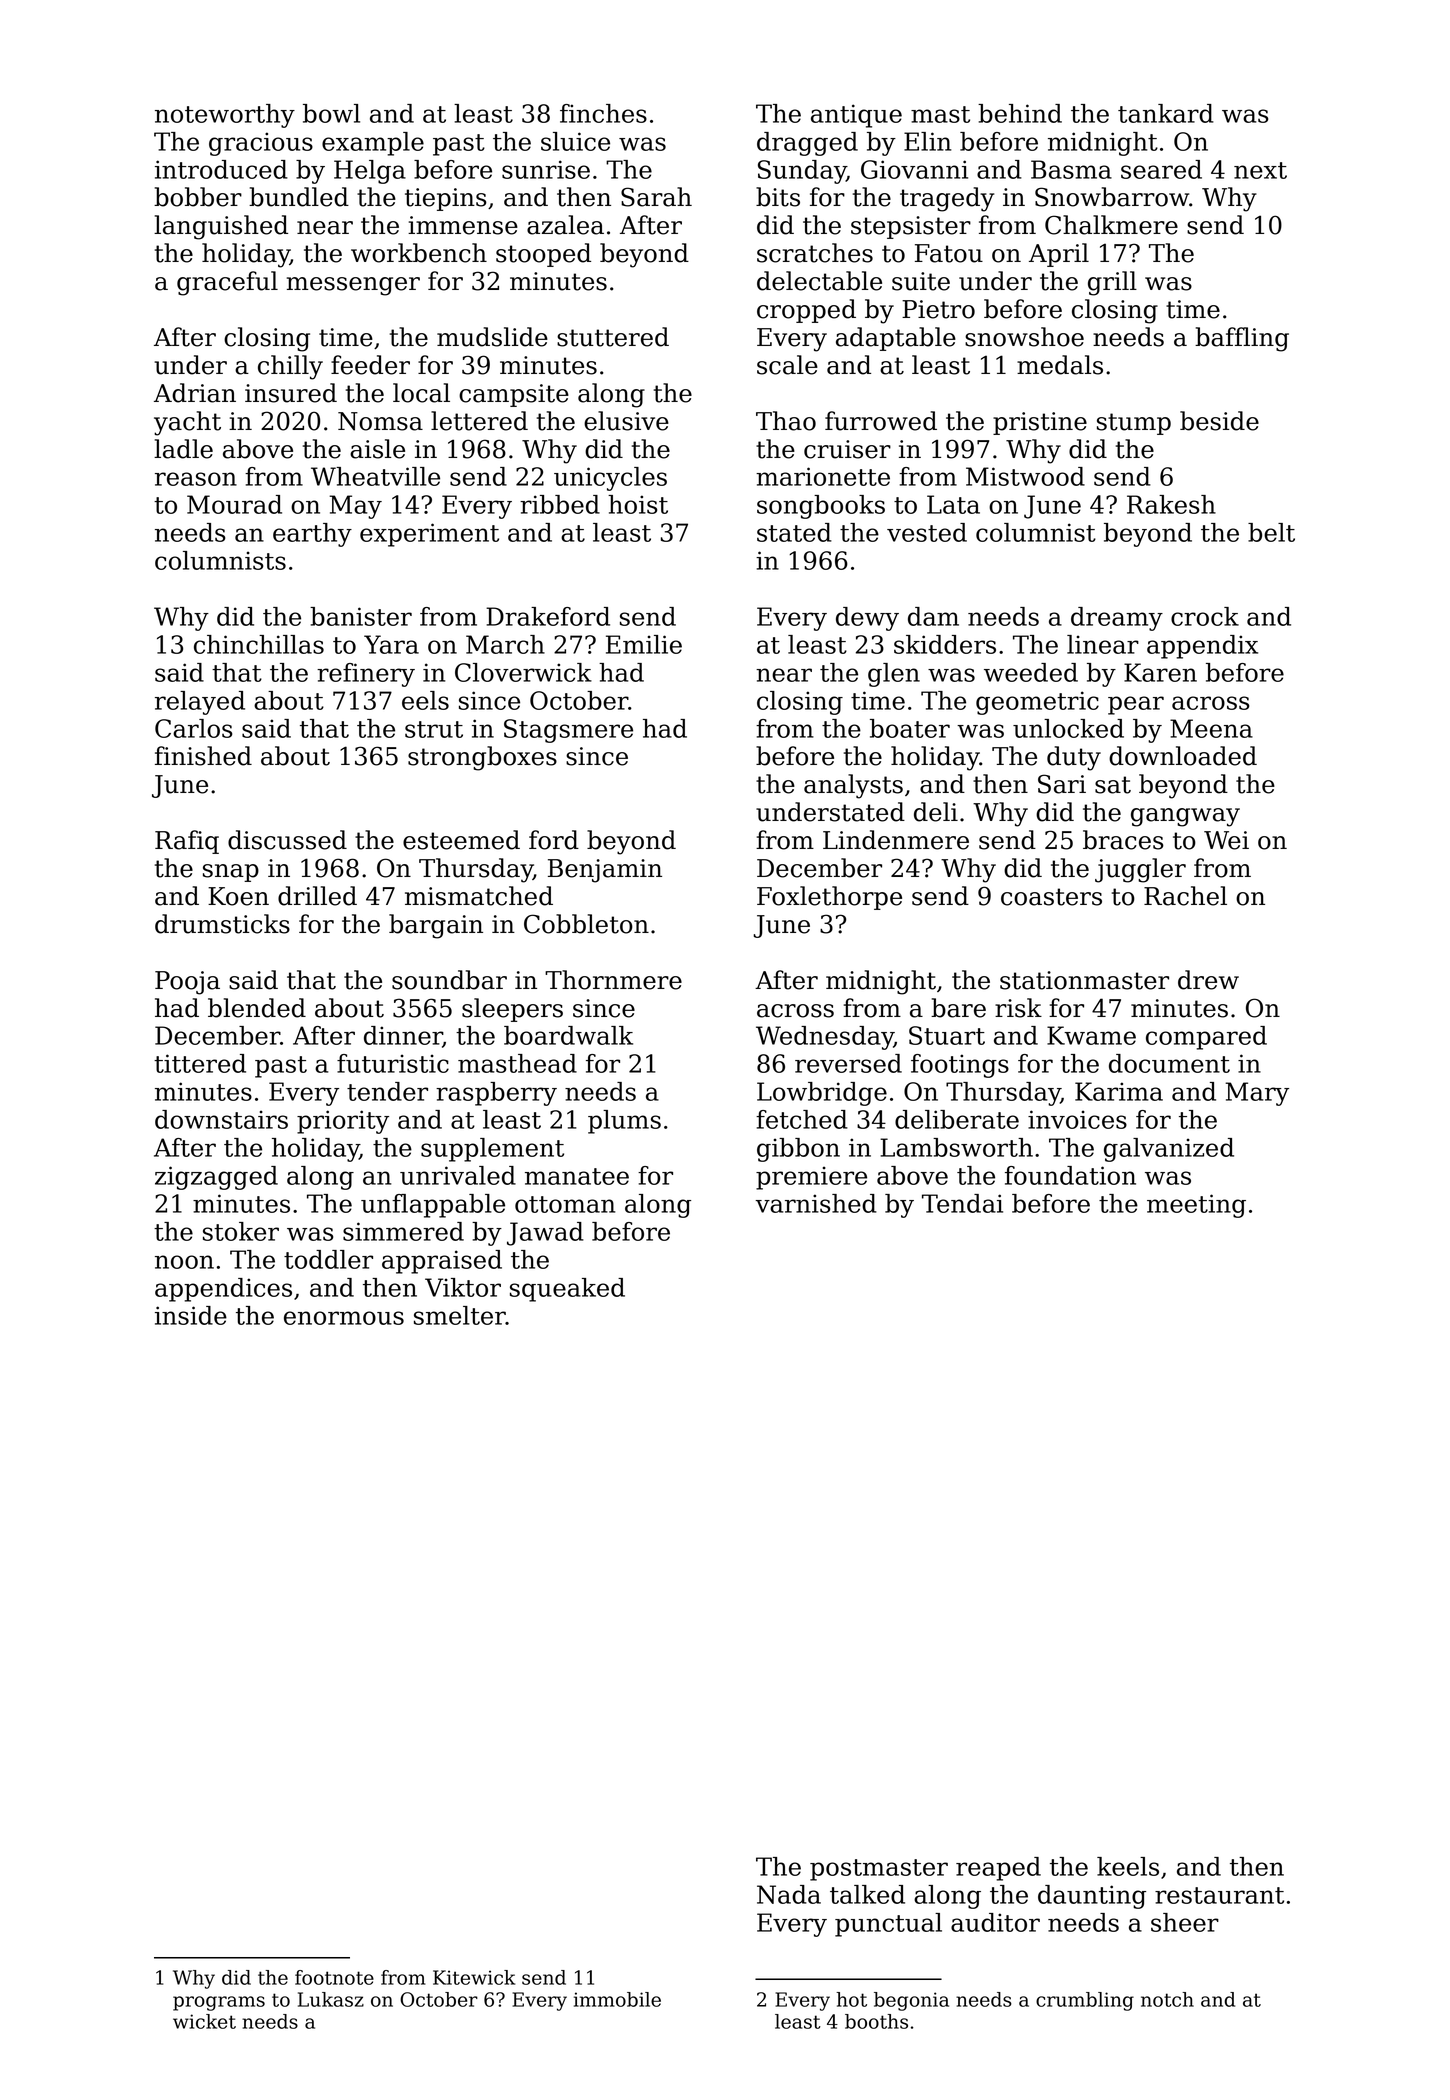  I want to click on tankard, so click(1166, 113).
